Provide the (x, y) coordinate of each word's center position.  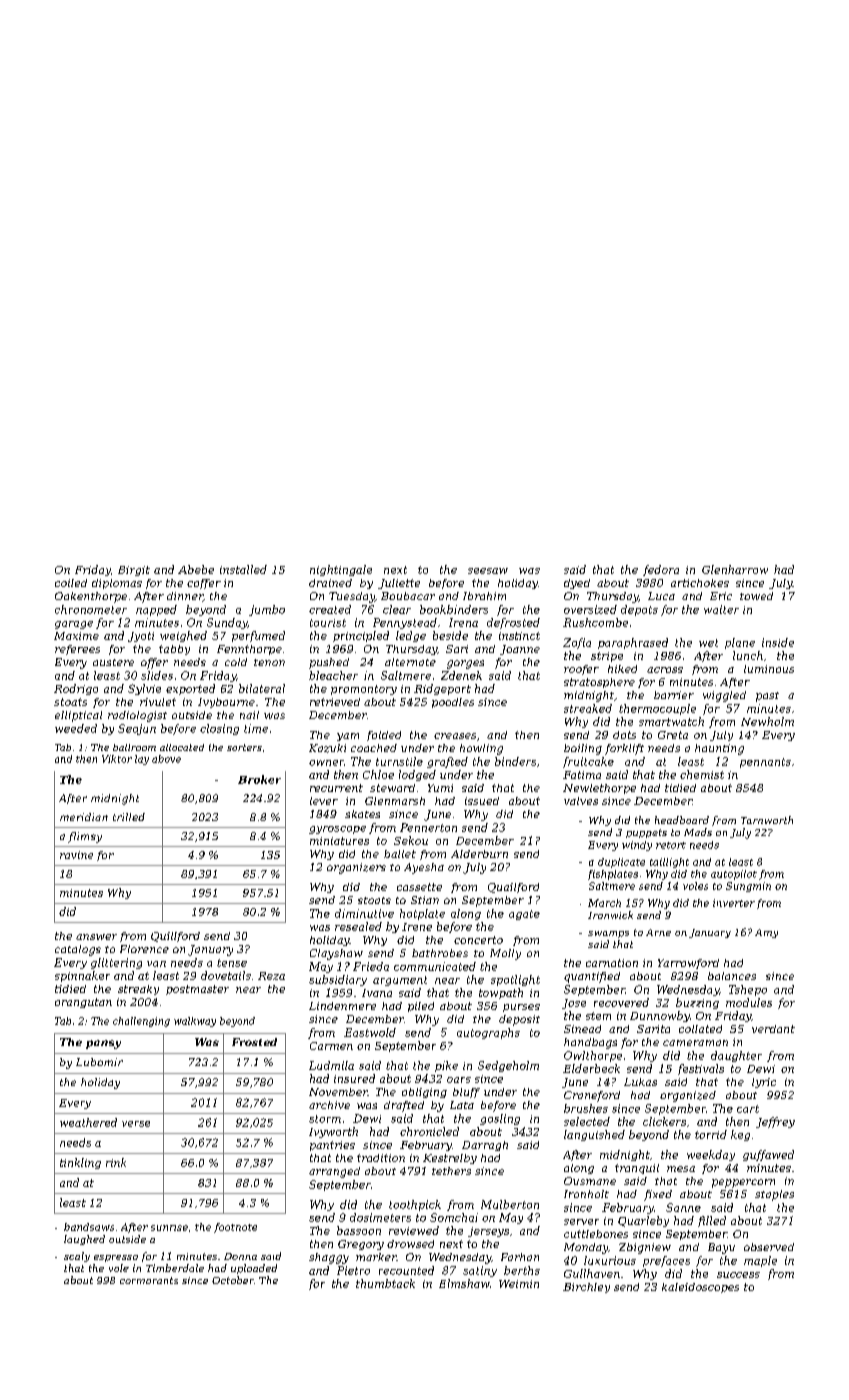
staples (774, 1195)
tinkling (80, 1163)
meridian (84, 817)
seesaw (488, 571)
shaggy (329, 1258)
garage (74, 625)
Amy (766, 933)
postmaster (197, 990)
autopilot (734, 875)
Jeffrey (775, 1122)
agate (524, 915)
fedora (661, 570)
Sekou (411, 840)
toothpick (415, 1205)
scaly (77, 1257)
